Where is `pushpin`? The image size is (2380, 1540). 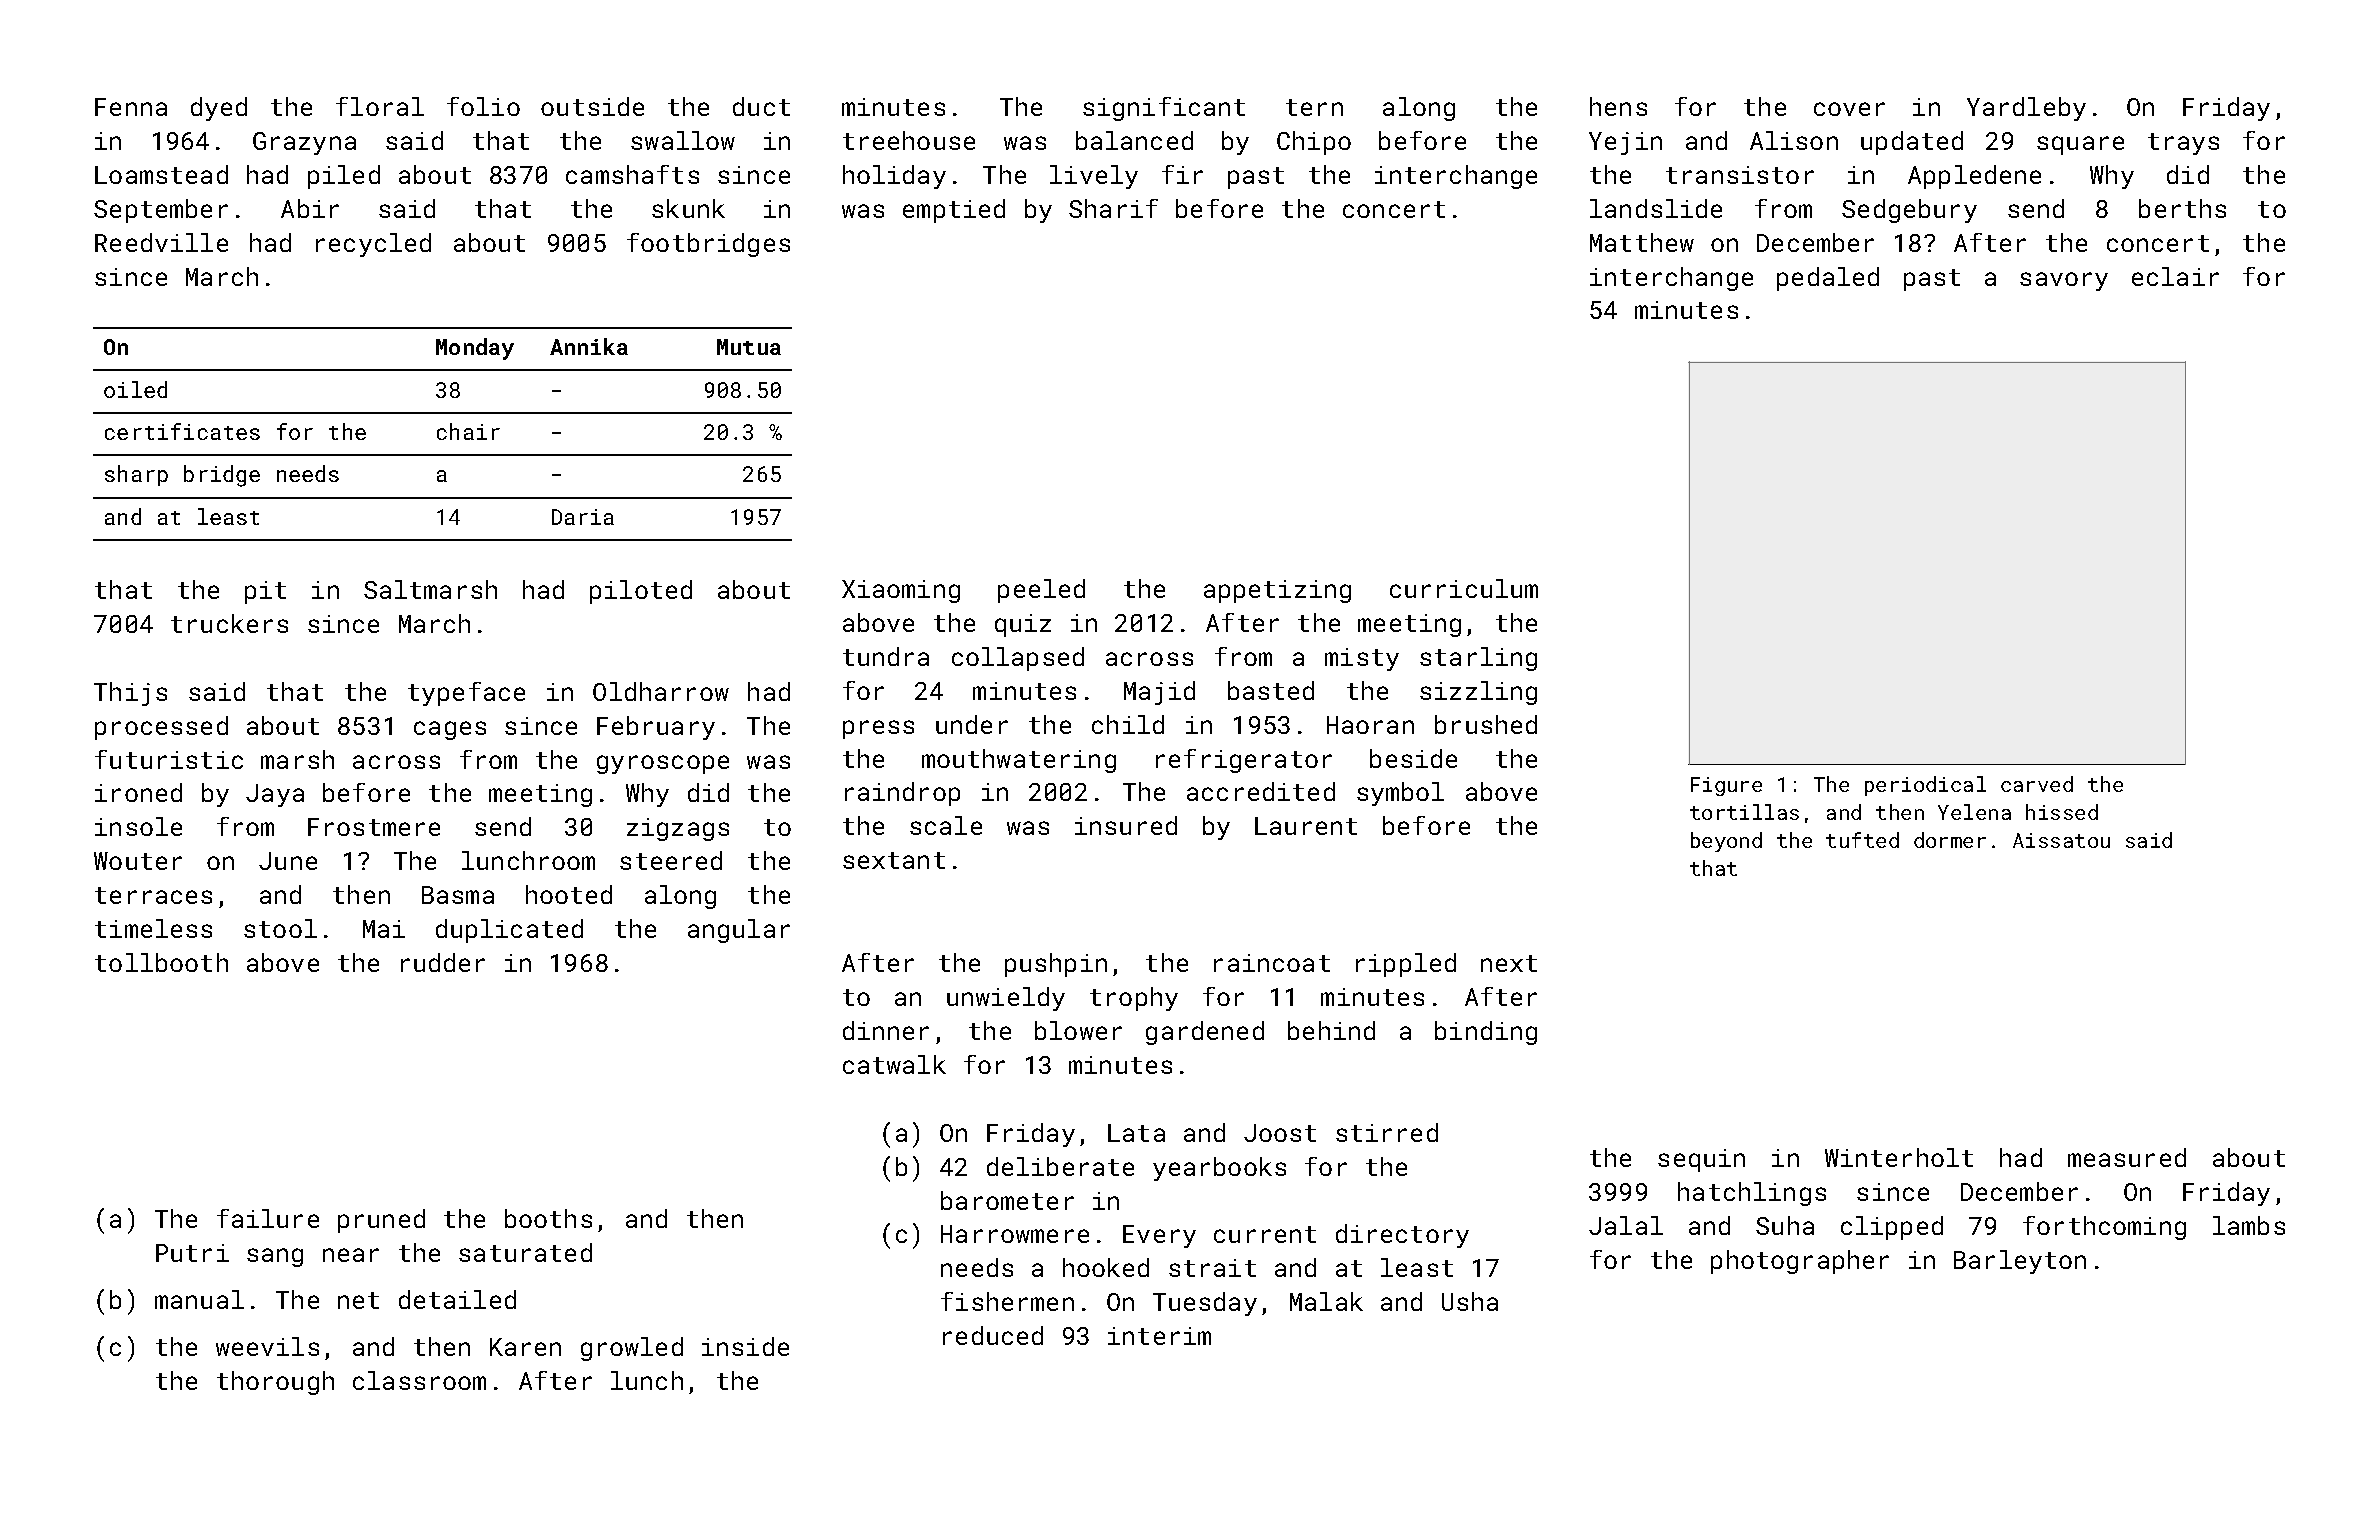 pushpin is located at coordinates (1056, 965).
